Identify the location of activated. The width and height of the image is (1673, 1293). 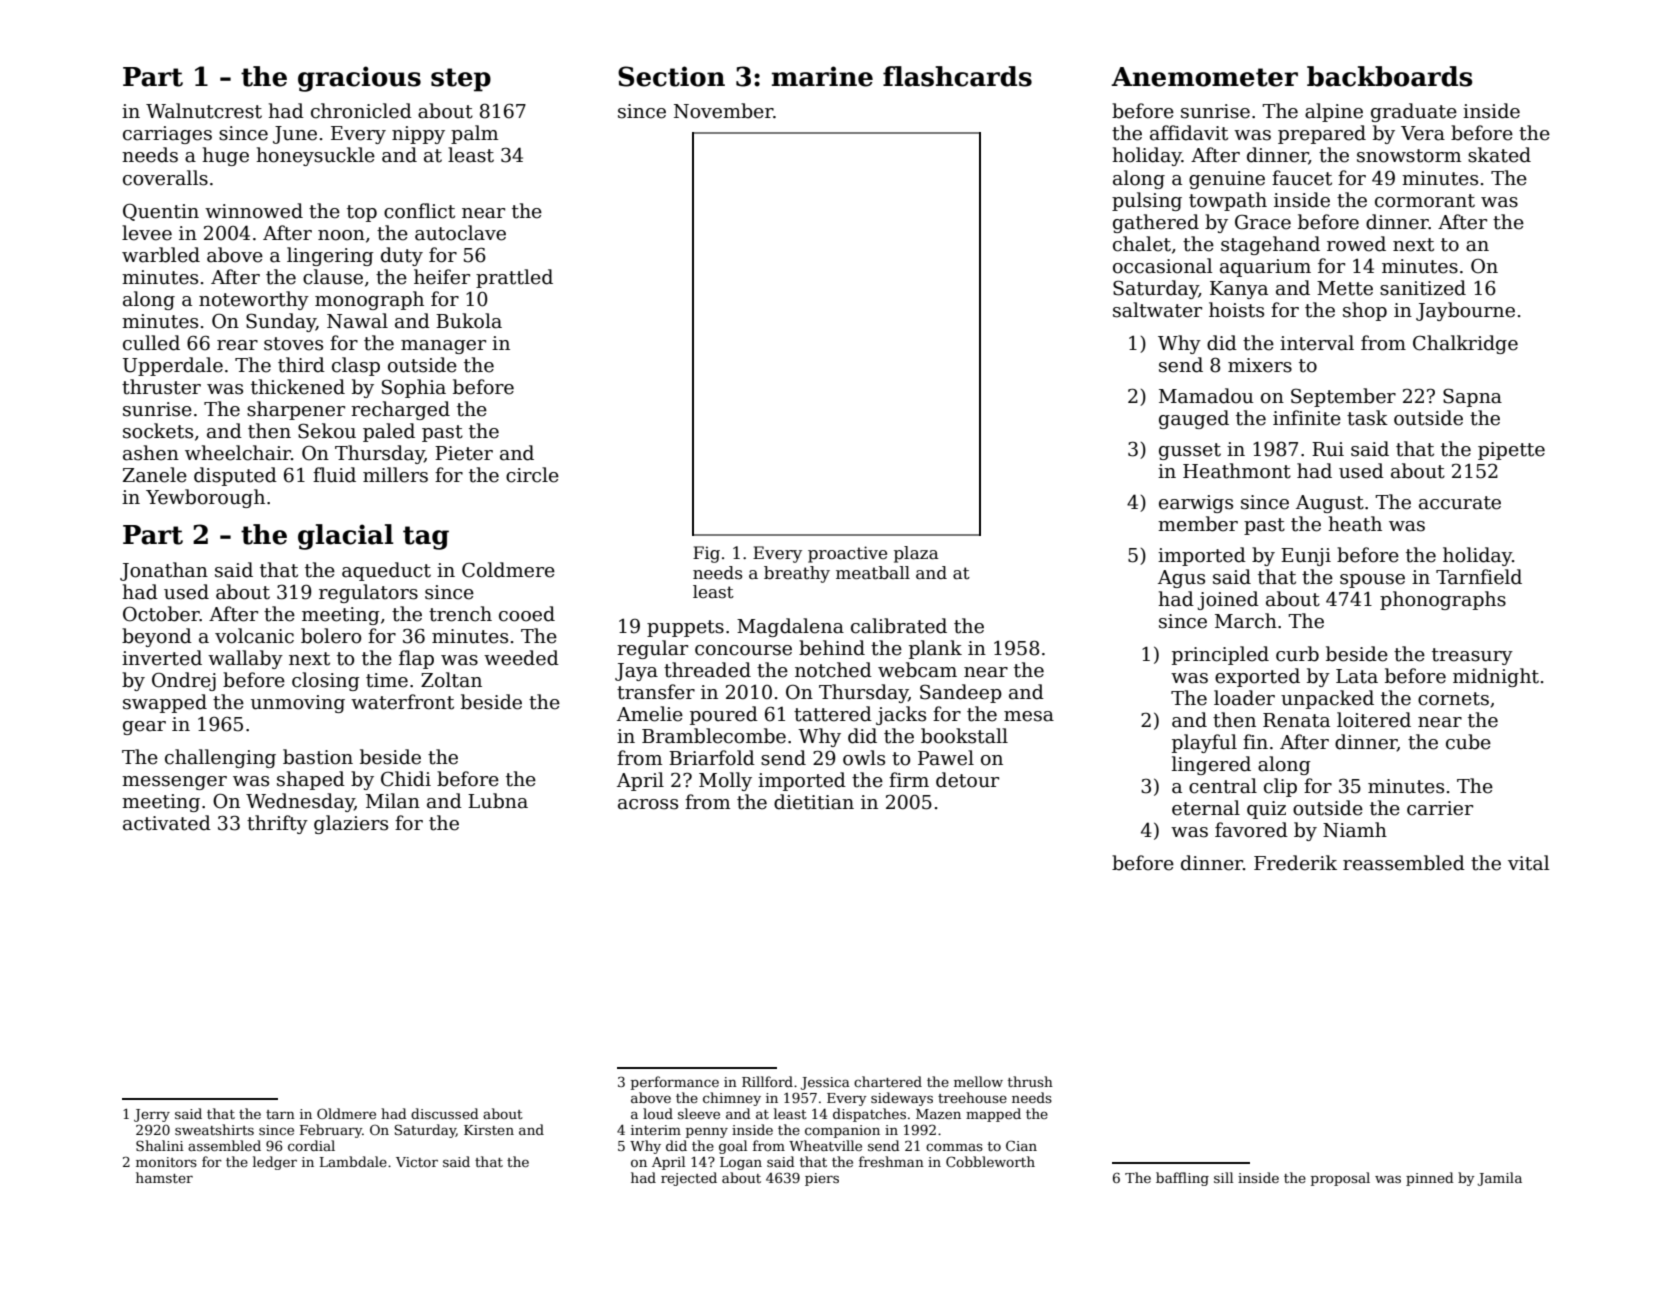
(167, 823).
